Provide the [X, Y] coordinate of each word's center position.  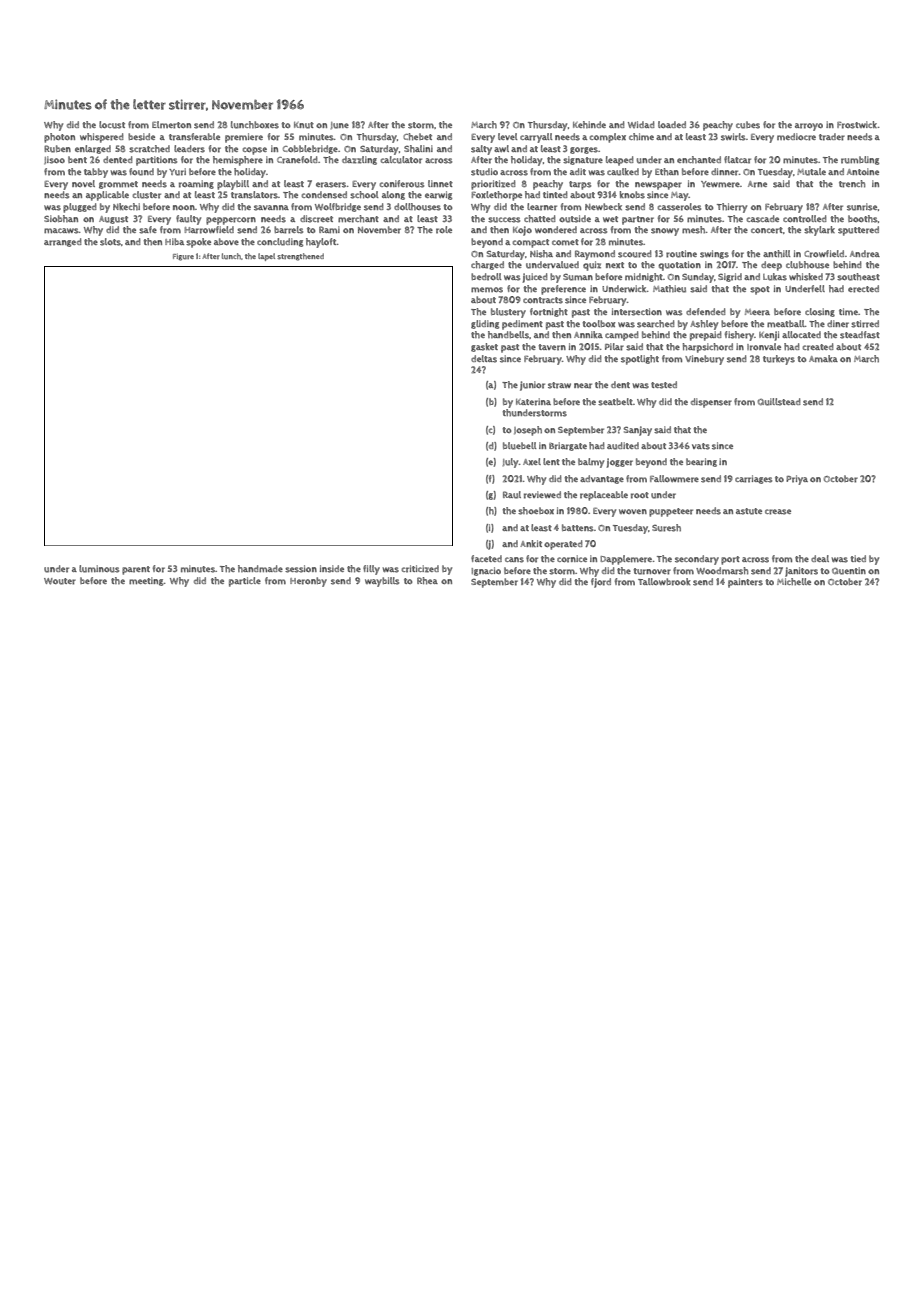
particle [245, 582]
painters [745, 583]
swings [714, 254]
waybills [382, 582]
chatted [540, 219]
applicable [107, 196]
